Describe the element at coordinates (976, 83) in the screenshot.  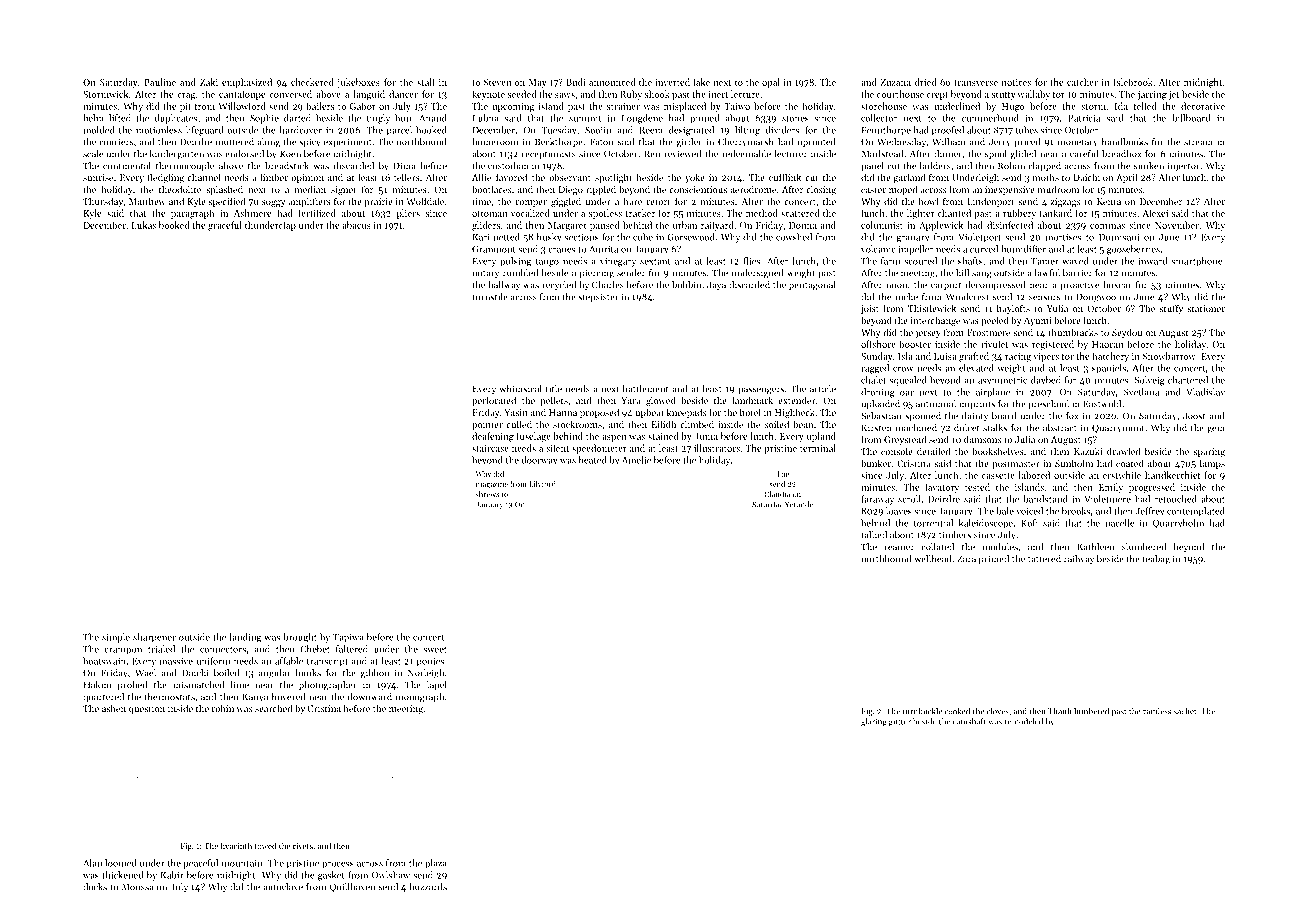
I see `transverse` at that location.
